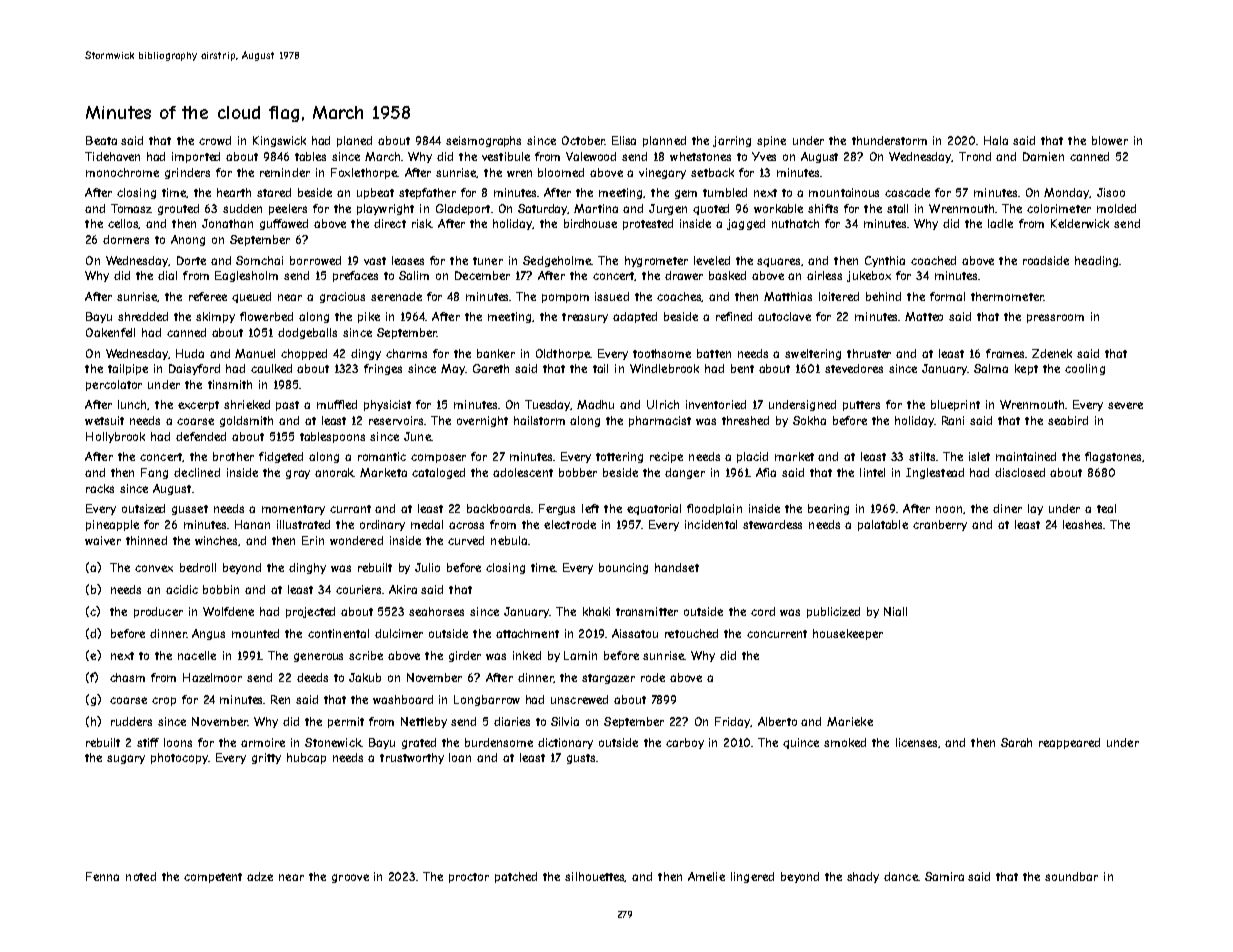 The image size is (1233, 952). Describe the element at coordinates (252, 524) in the screenshot. I see `Hanan` at that location.
